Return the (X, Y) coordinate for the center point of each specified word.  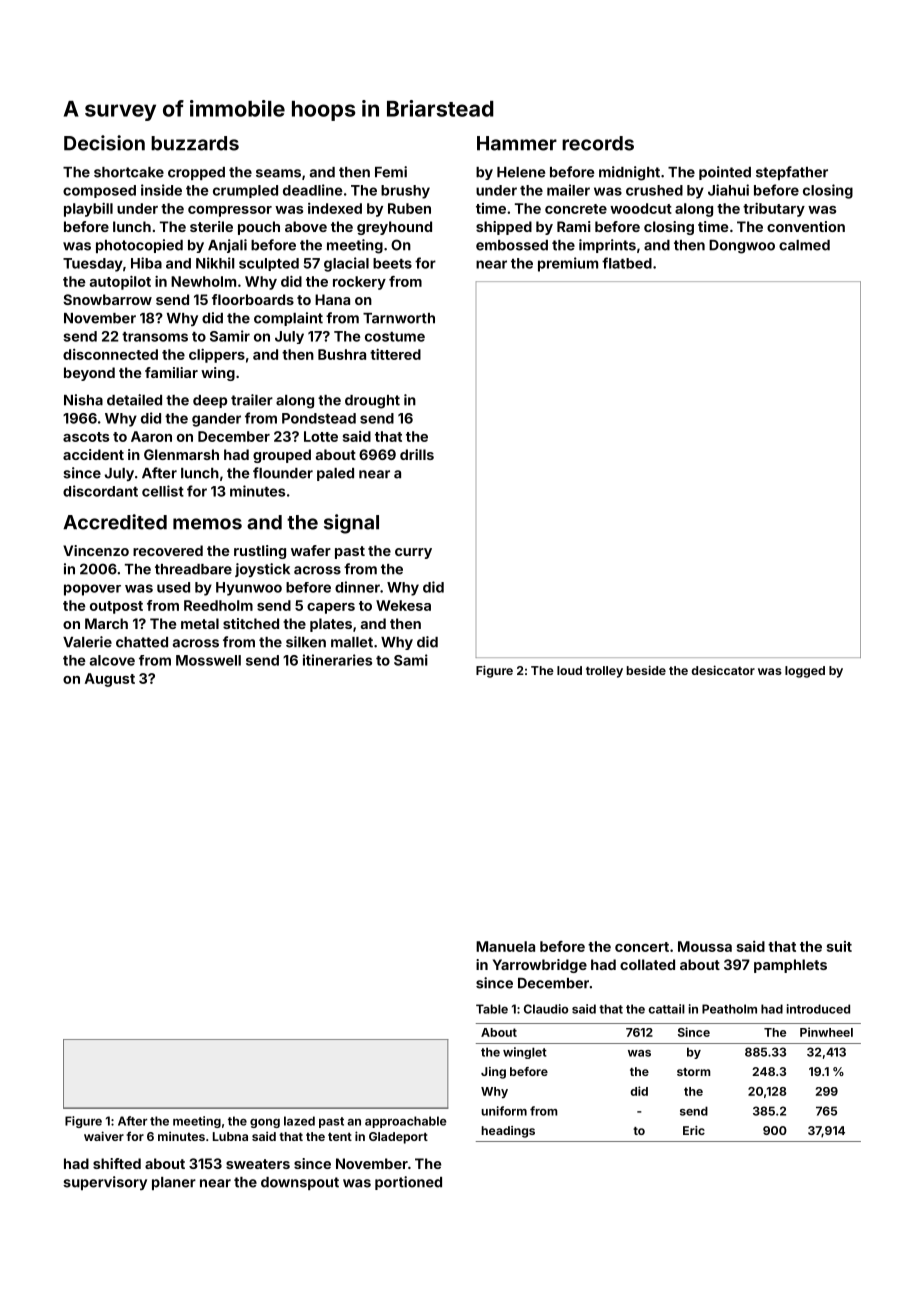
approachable (406, 1122)
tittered (395, 354)
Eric (694, 1130)
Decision (104, 143)
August (110, 680)
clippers (217, 356)
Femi (391, 172)
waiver (104, 1136)
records (598, 143)
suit (839, 946)
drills (417, 454)
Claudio (546, 1009)
